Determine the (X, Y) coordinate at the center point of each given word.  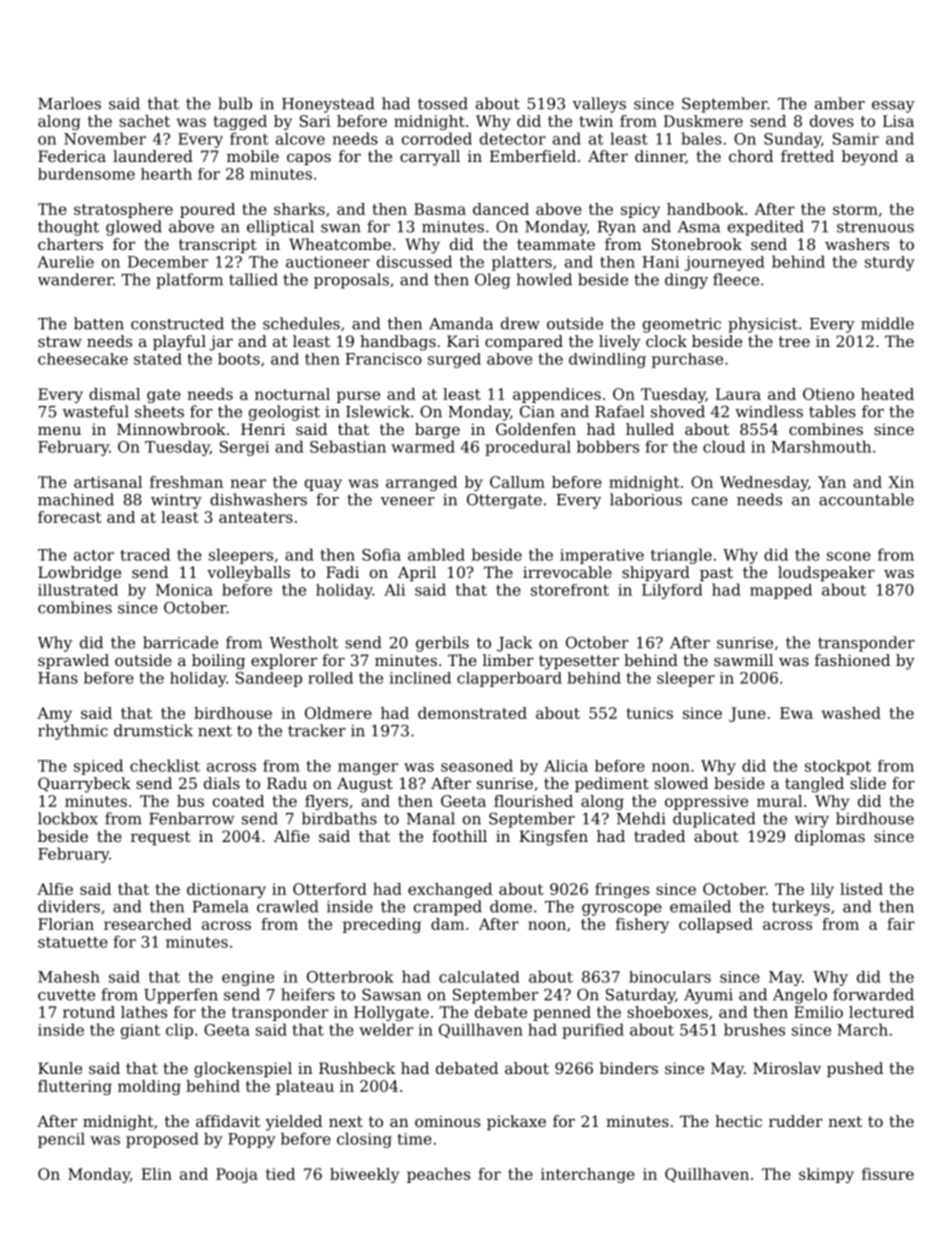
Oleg (493, 281)
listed (861, 889)
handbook (705, 209)
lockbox (68, 818)
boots (239, 359)
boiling (218, 662)
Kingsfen (553, 838)
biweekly (364, 1175)
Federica (72, 156)
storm (855, 209)
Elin (156, 1174)
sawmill (743, 660)
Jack (514, 644)
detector (513, 138)
